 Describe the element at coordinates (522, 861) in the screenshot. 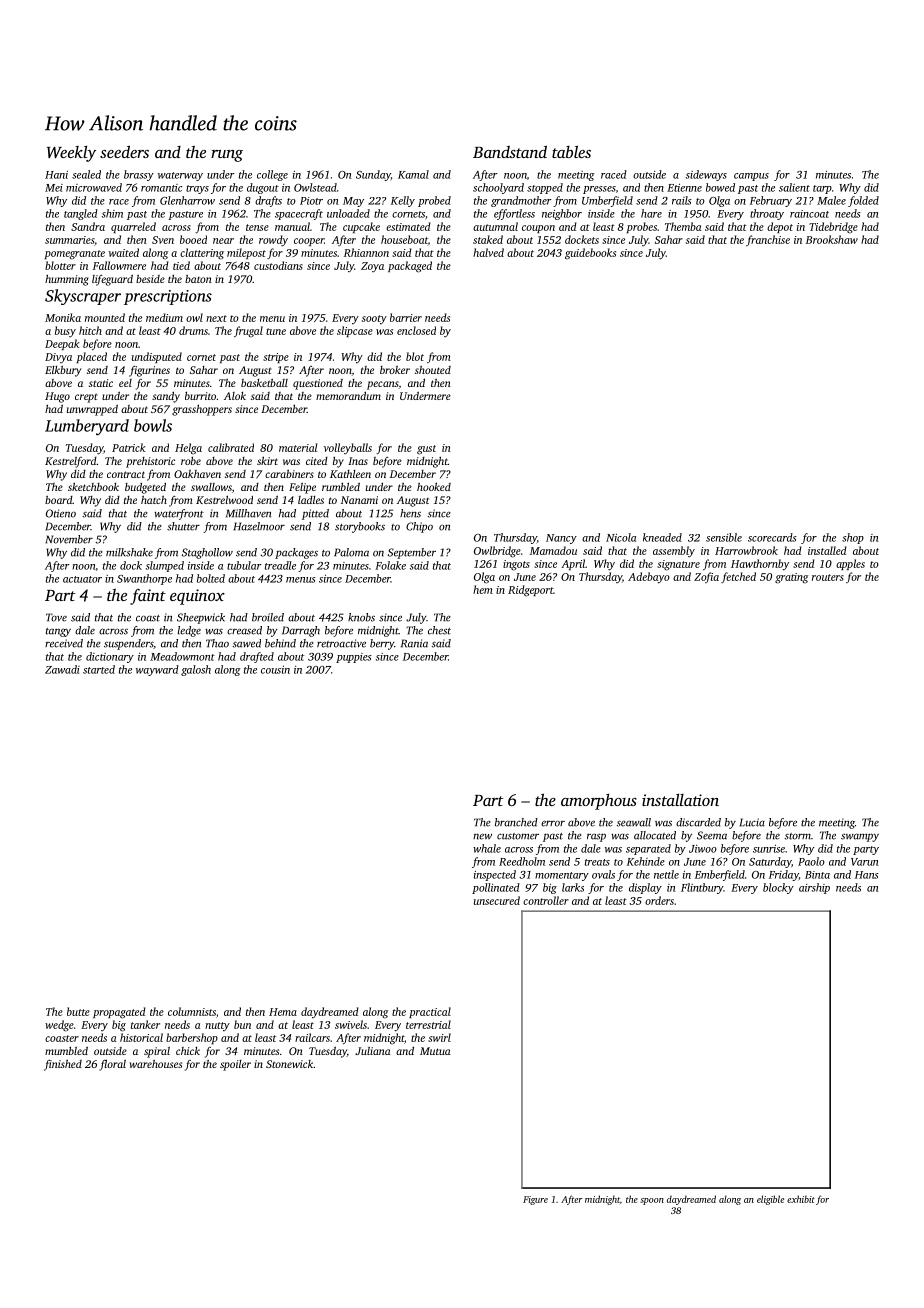

I see `Reedholm` at that location.
